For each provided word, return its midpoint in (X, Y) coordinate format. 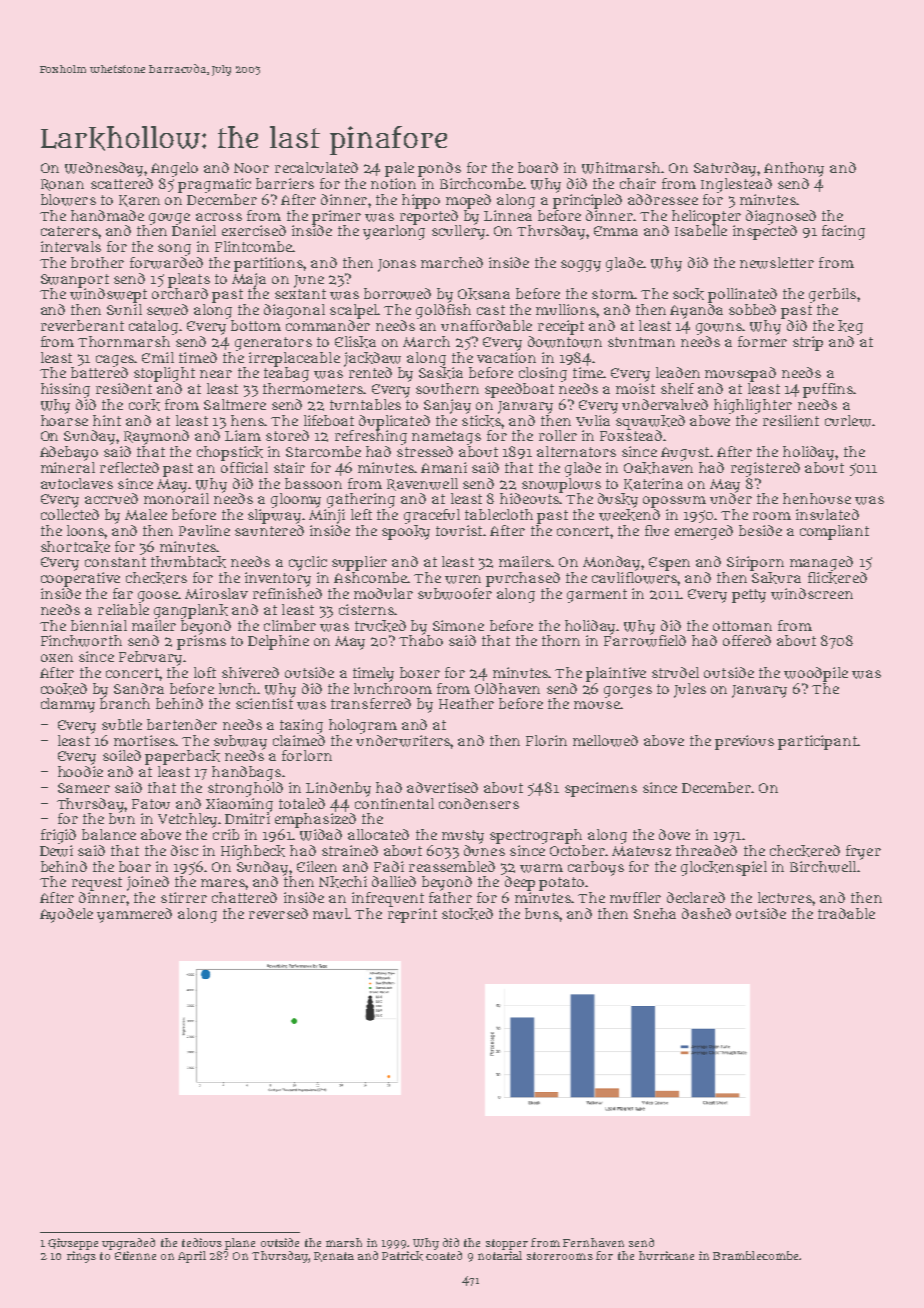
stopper (507, 1244)
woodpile (816, 674)
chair (638, 183)
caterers (69, 231)
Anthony (794, 169)
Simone (458, 625)
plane (240, 1244)
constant (115, 562)
